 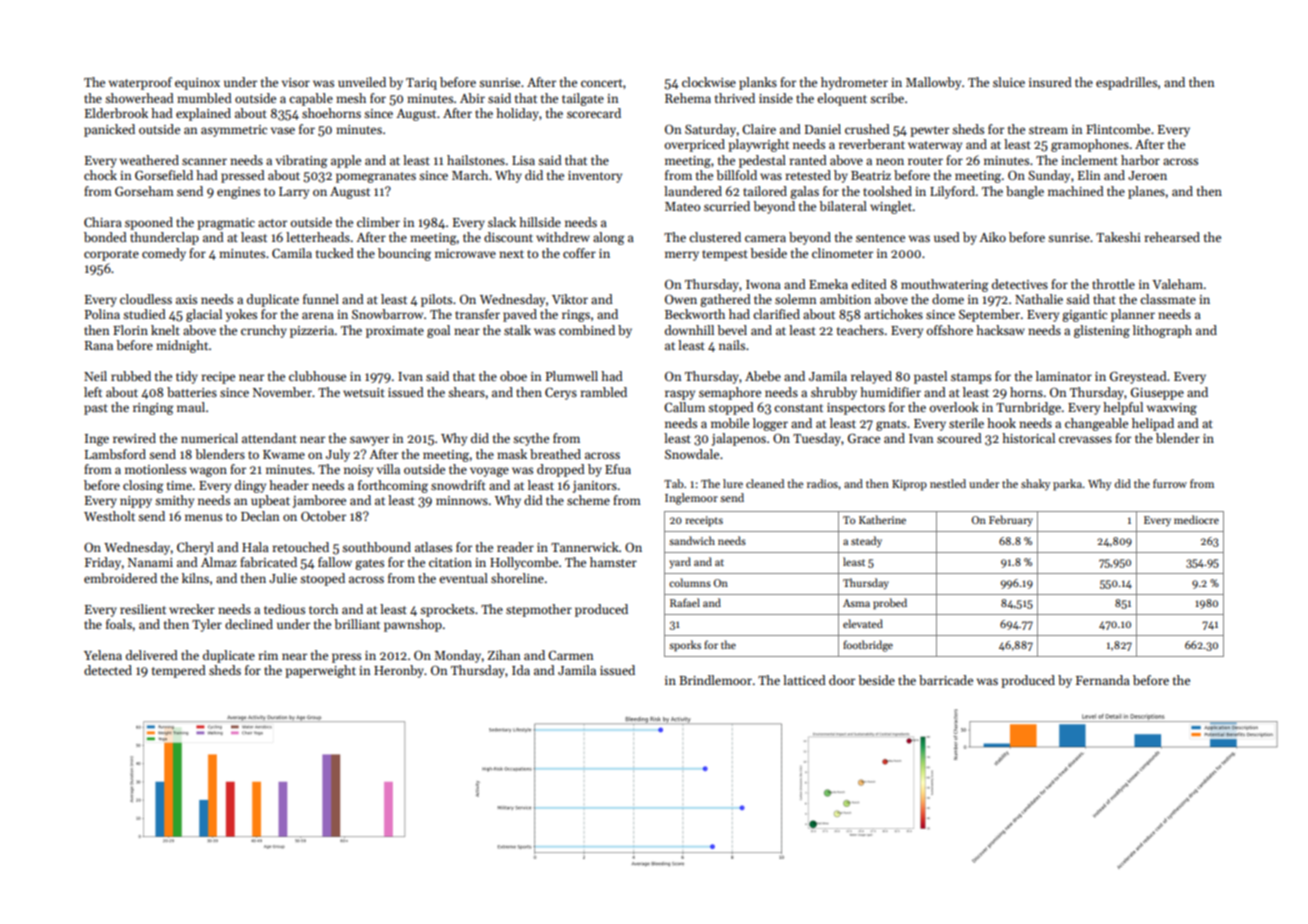 What do you see at coordinates (351, 98) in the document?
I see `mesh` at bounding box center [351, 98].
